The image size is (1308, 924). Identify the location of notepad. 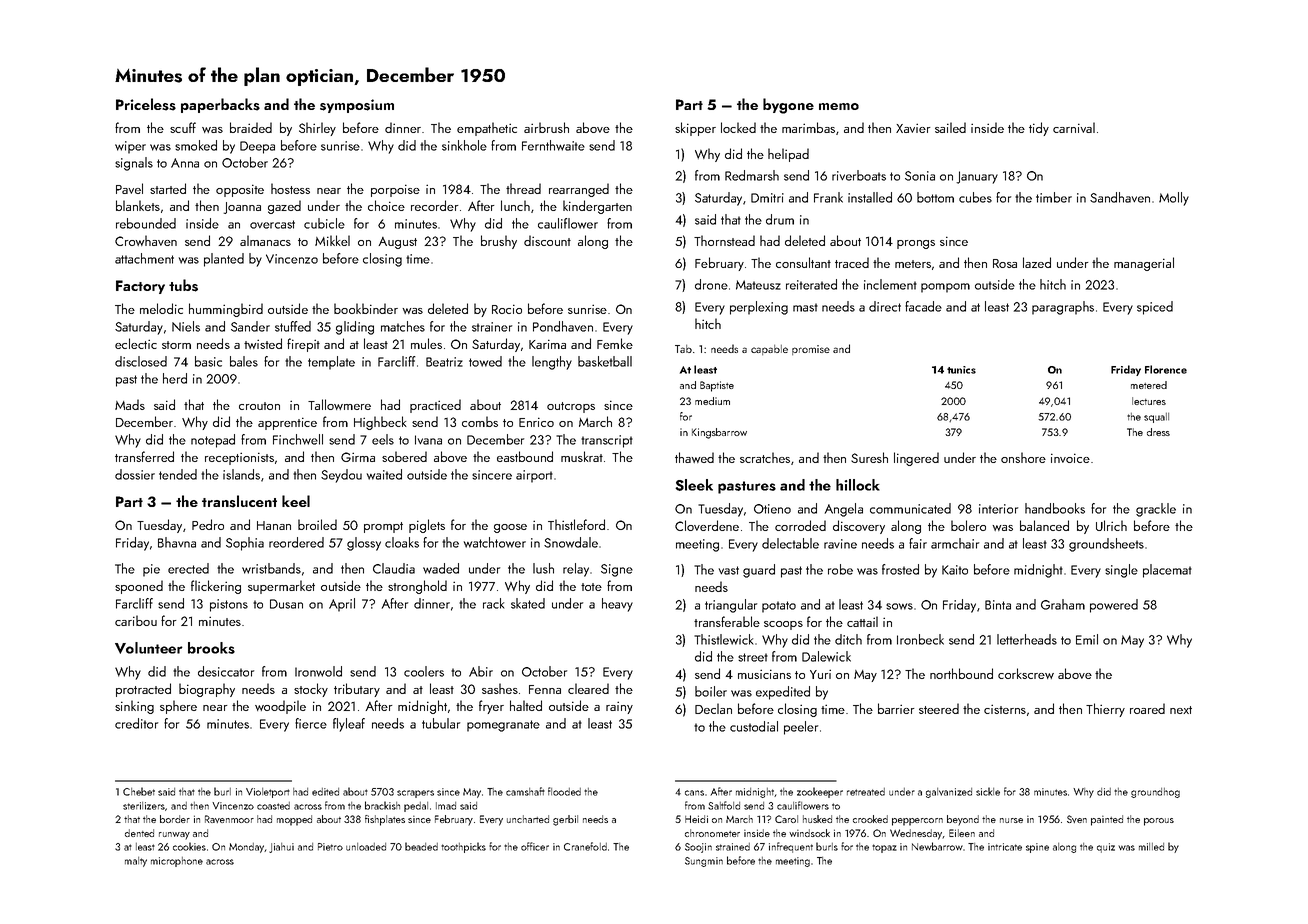
(213, 441).
